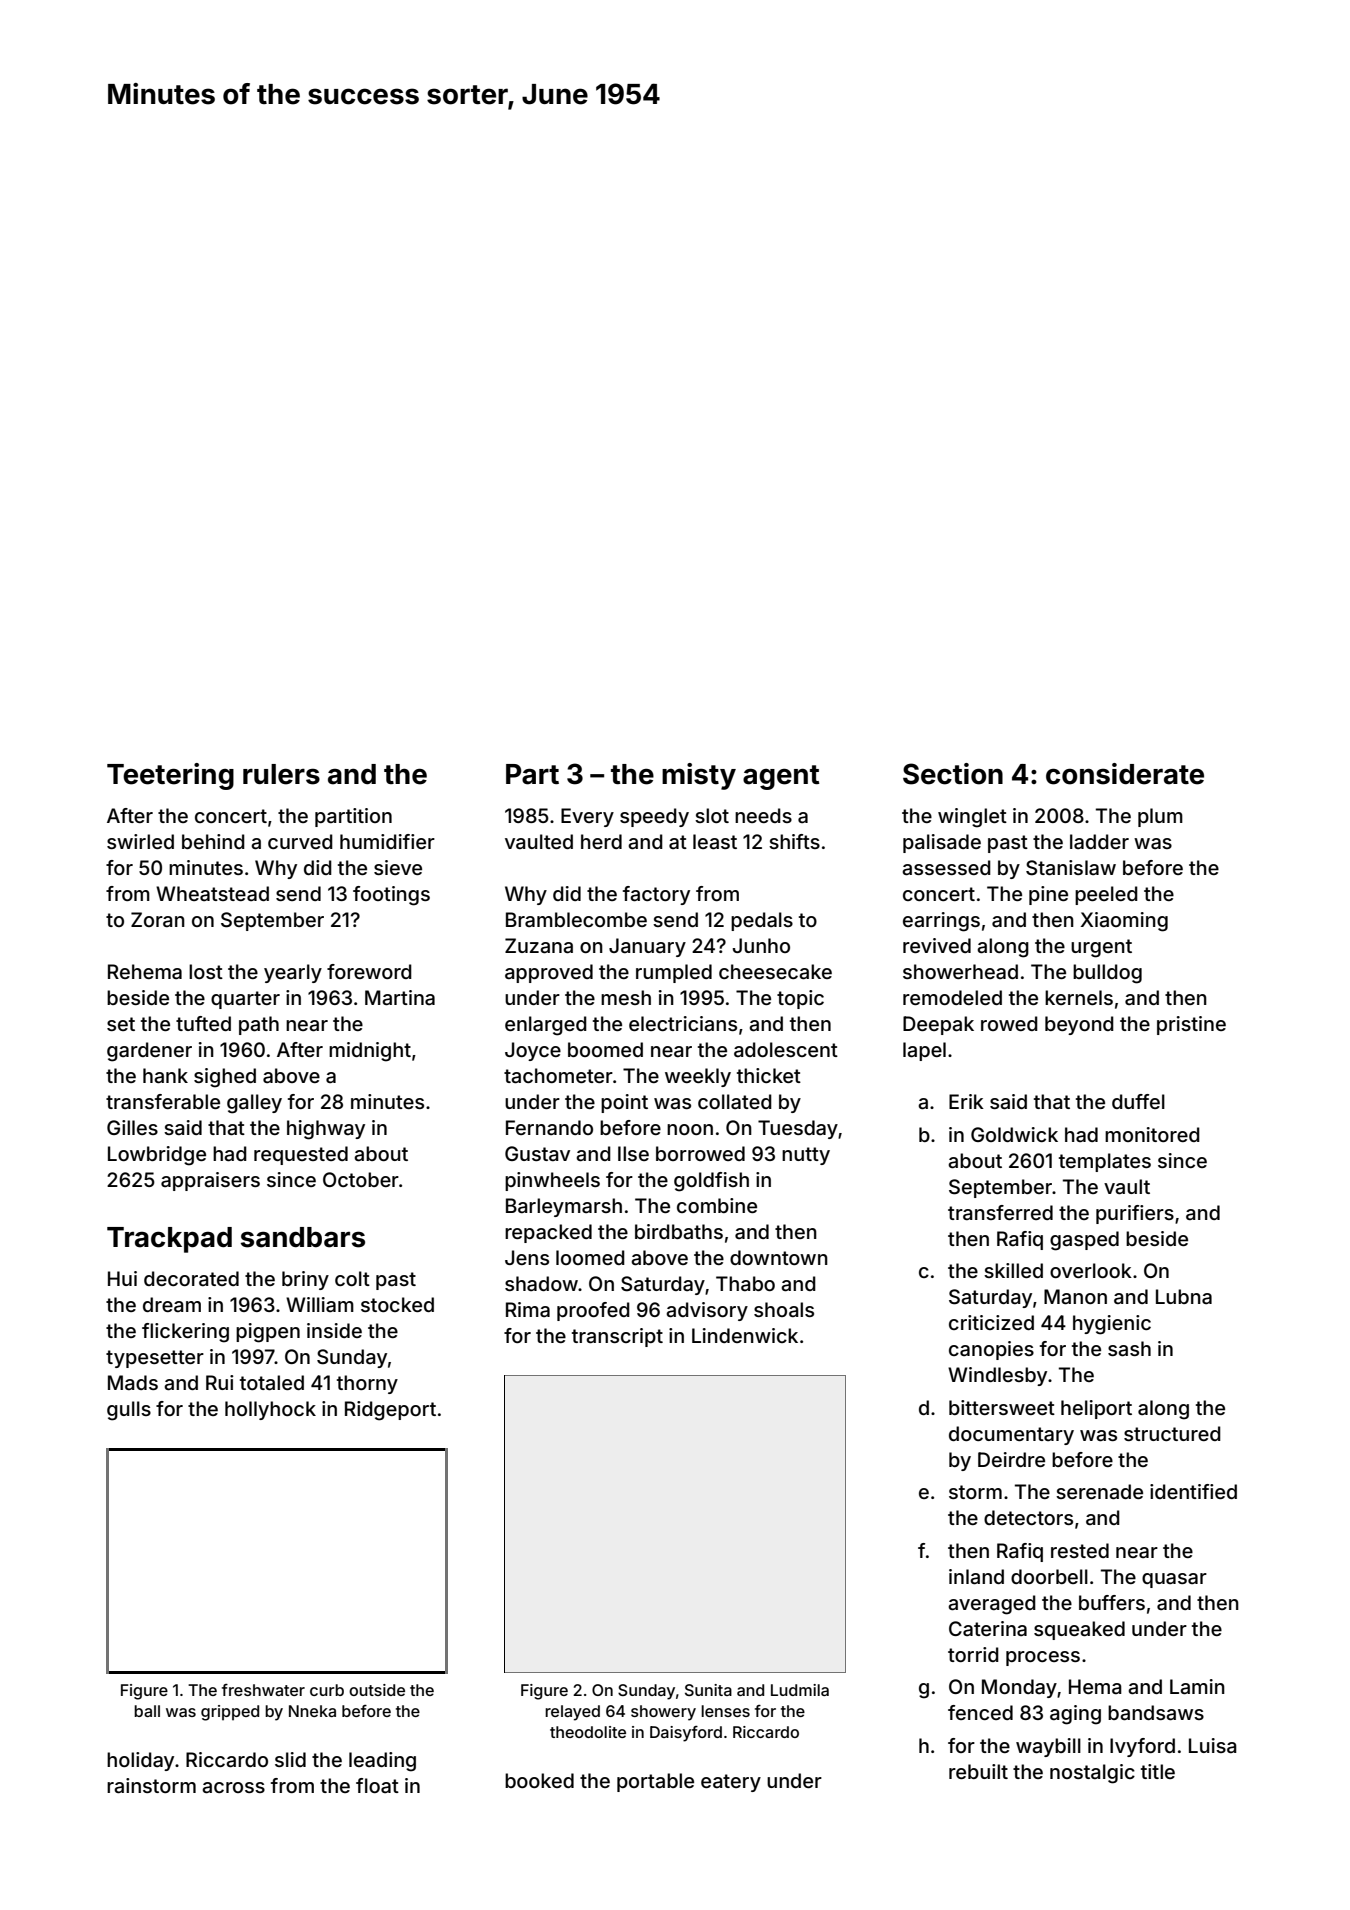  What do you see at coordinates (731, 1783) in the screenshot?
I see `eatery` at bounding box center [731, 1783].
